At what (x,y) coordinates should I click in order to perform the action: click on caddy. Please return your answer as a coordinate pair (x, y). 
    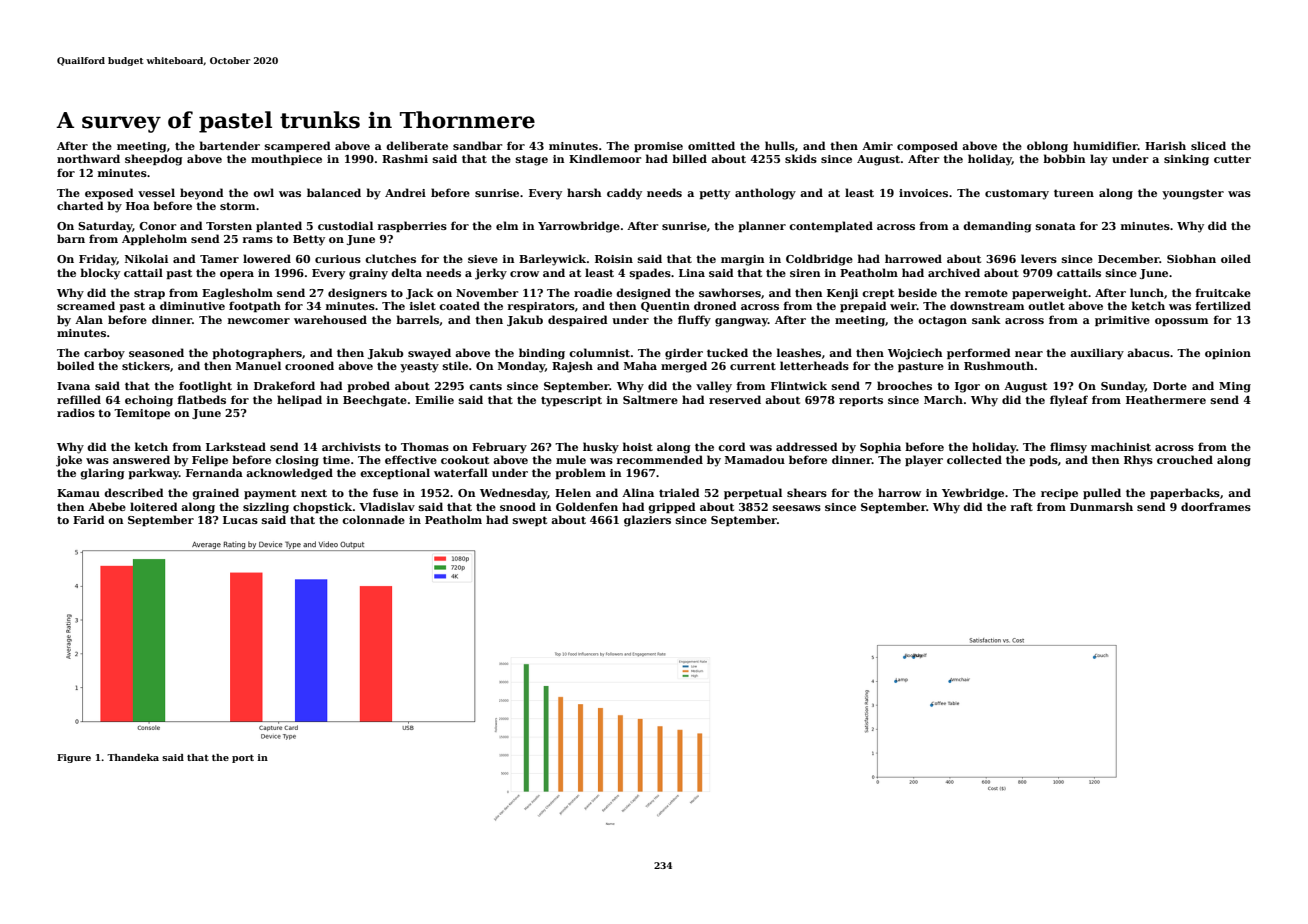
    Looking at the image, I should click on (624, 194).
